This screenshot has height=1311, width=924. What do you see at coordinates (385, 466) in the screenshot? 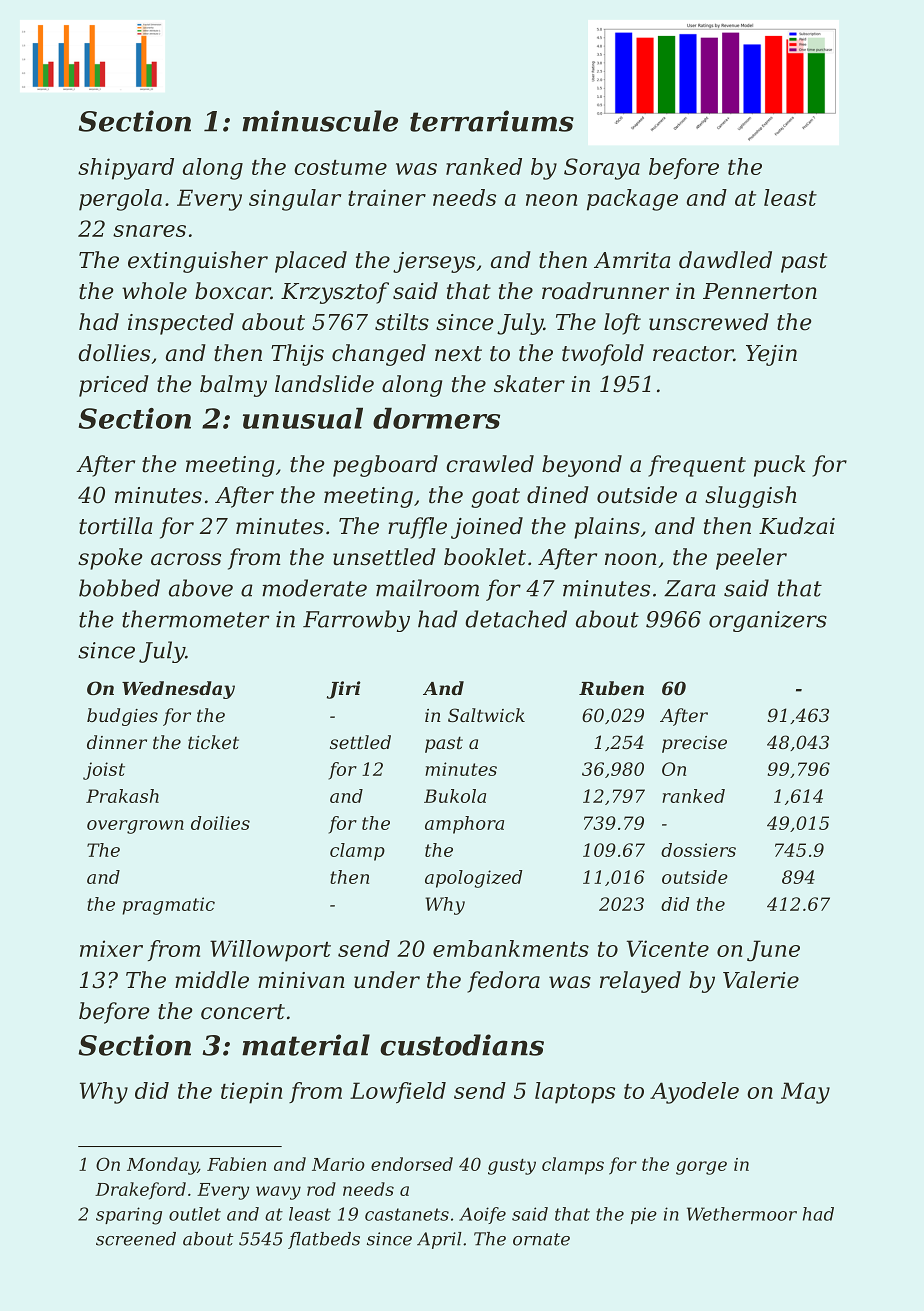
I see `pegboard` at bounding box center [385, 466].
